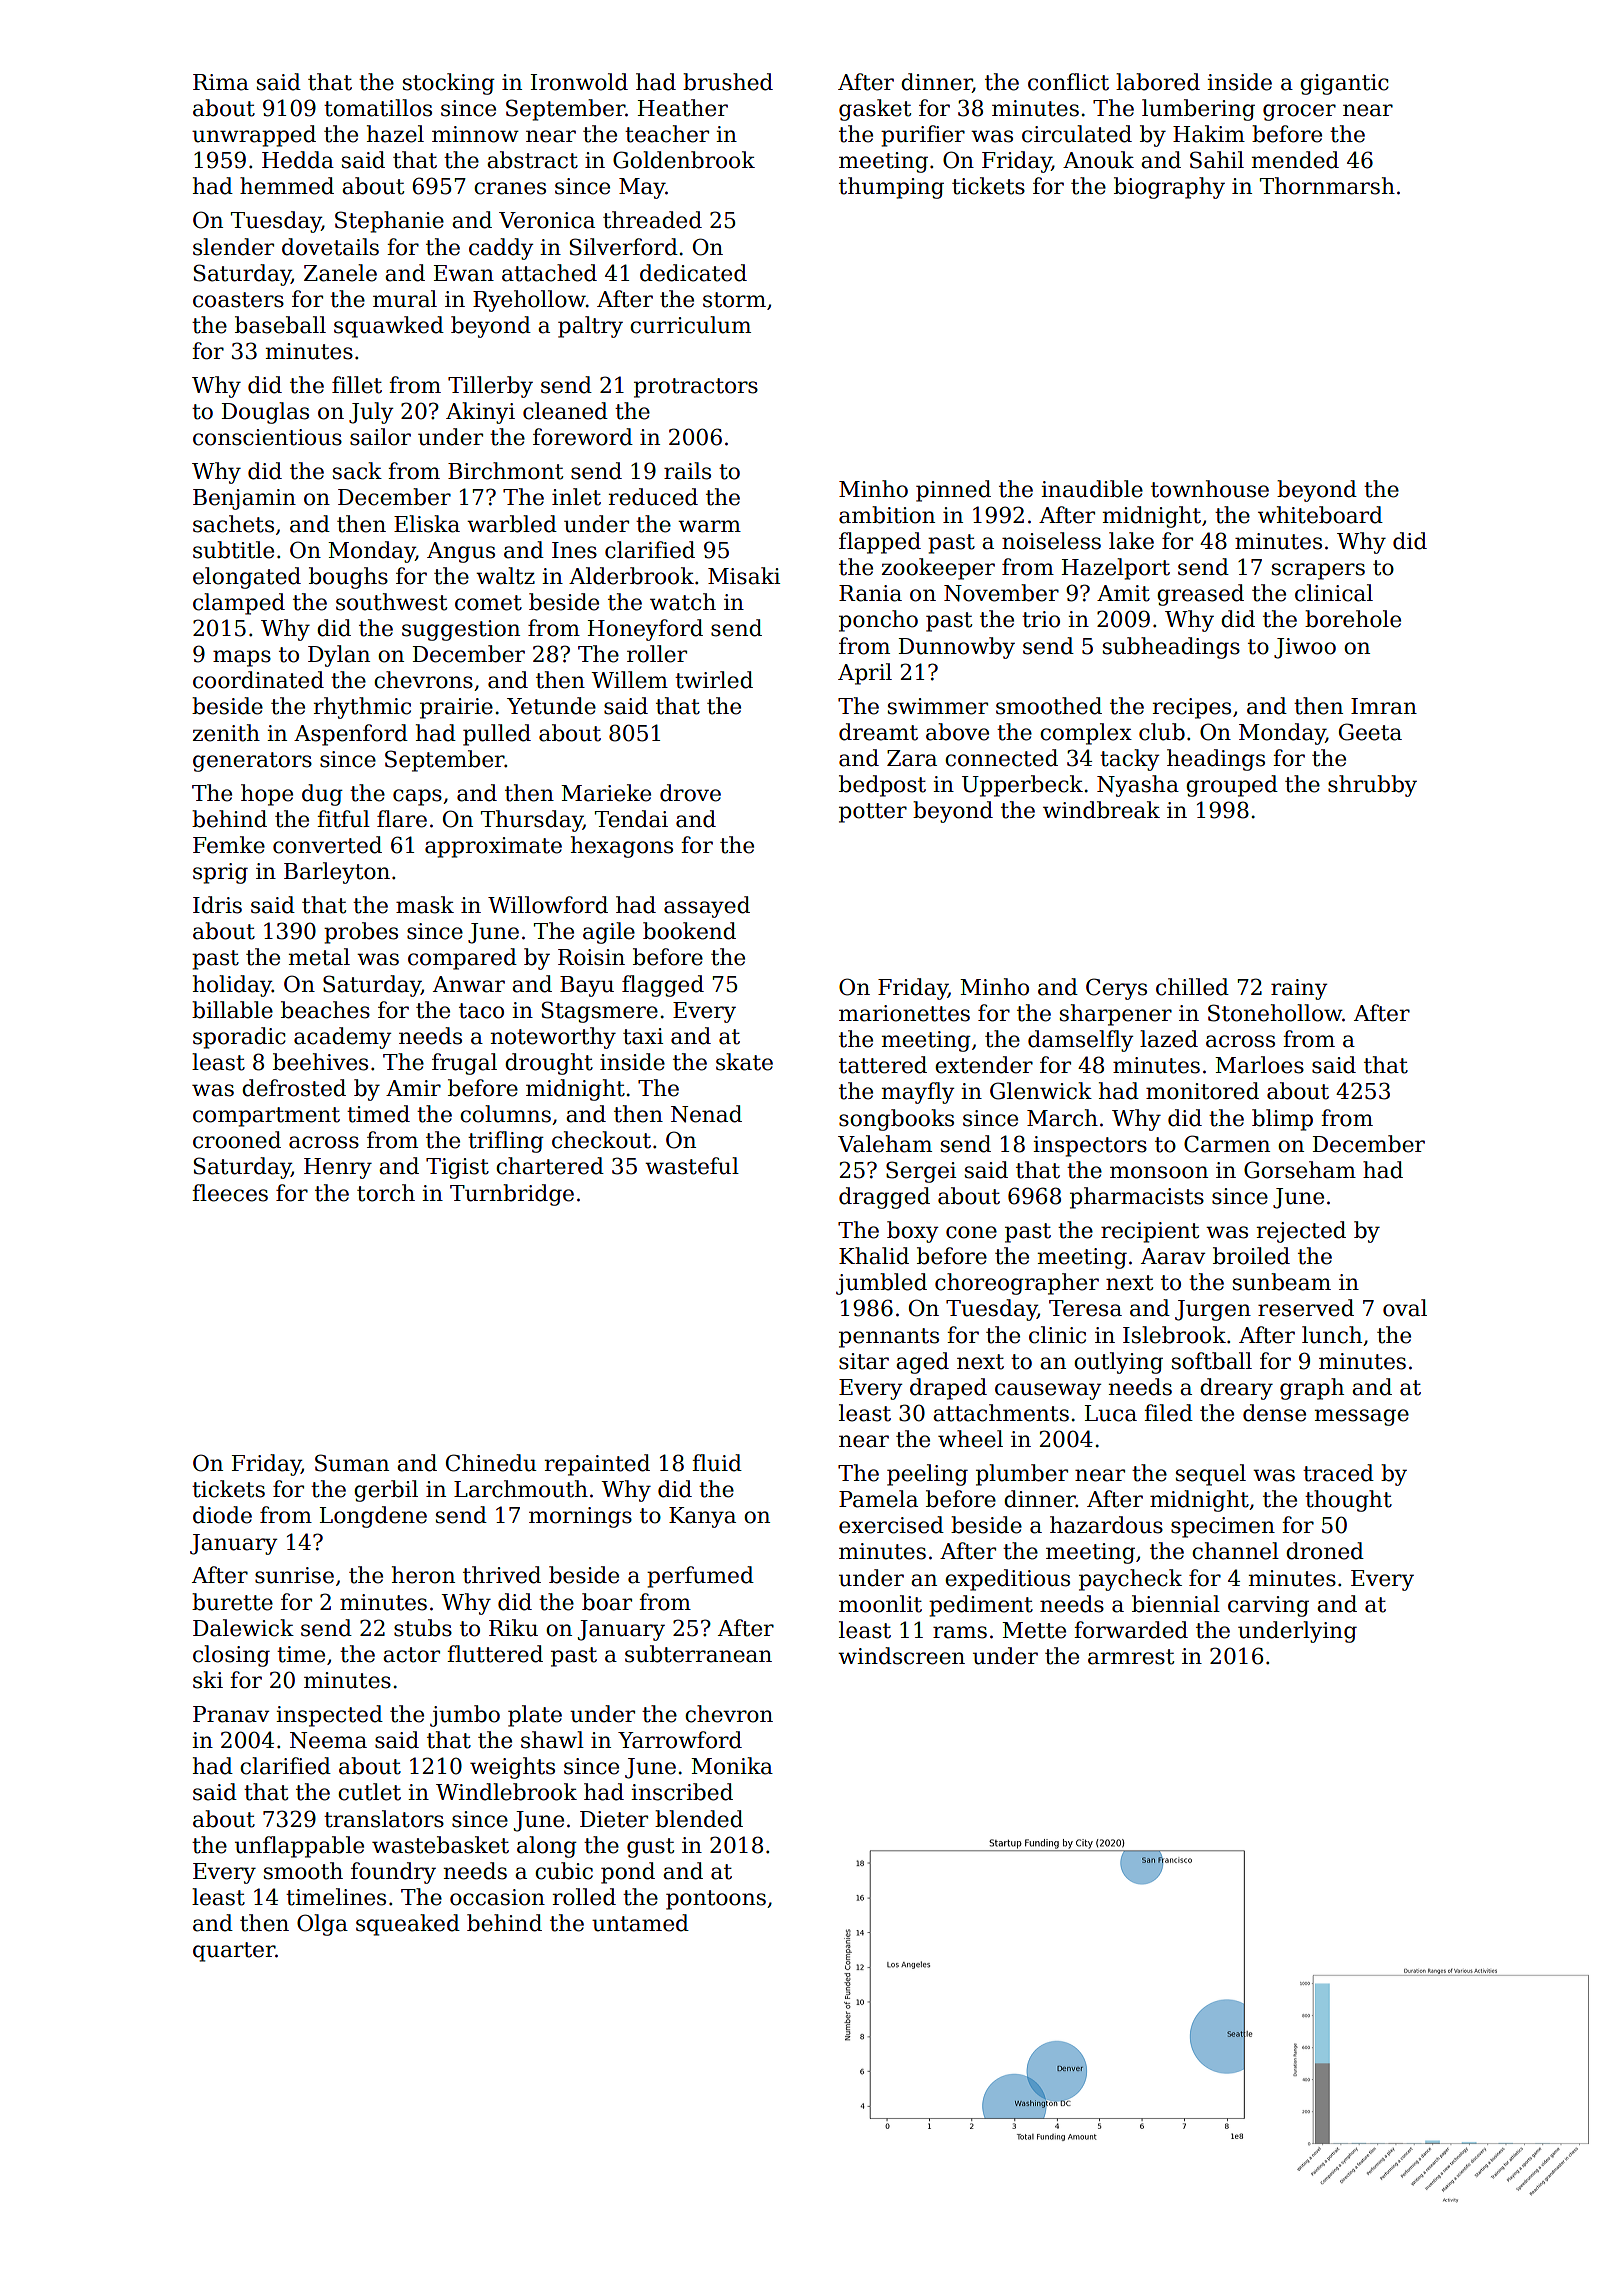 This image has height=2292, width=1620. I want to click on tattered, so click(883, 1065).
